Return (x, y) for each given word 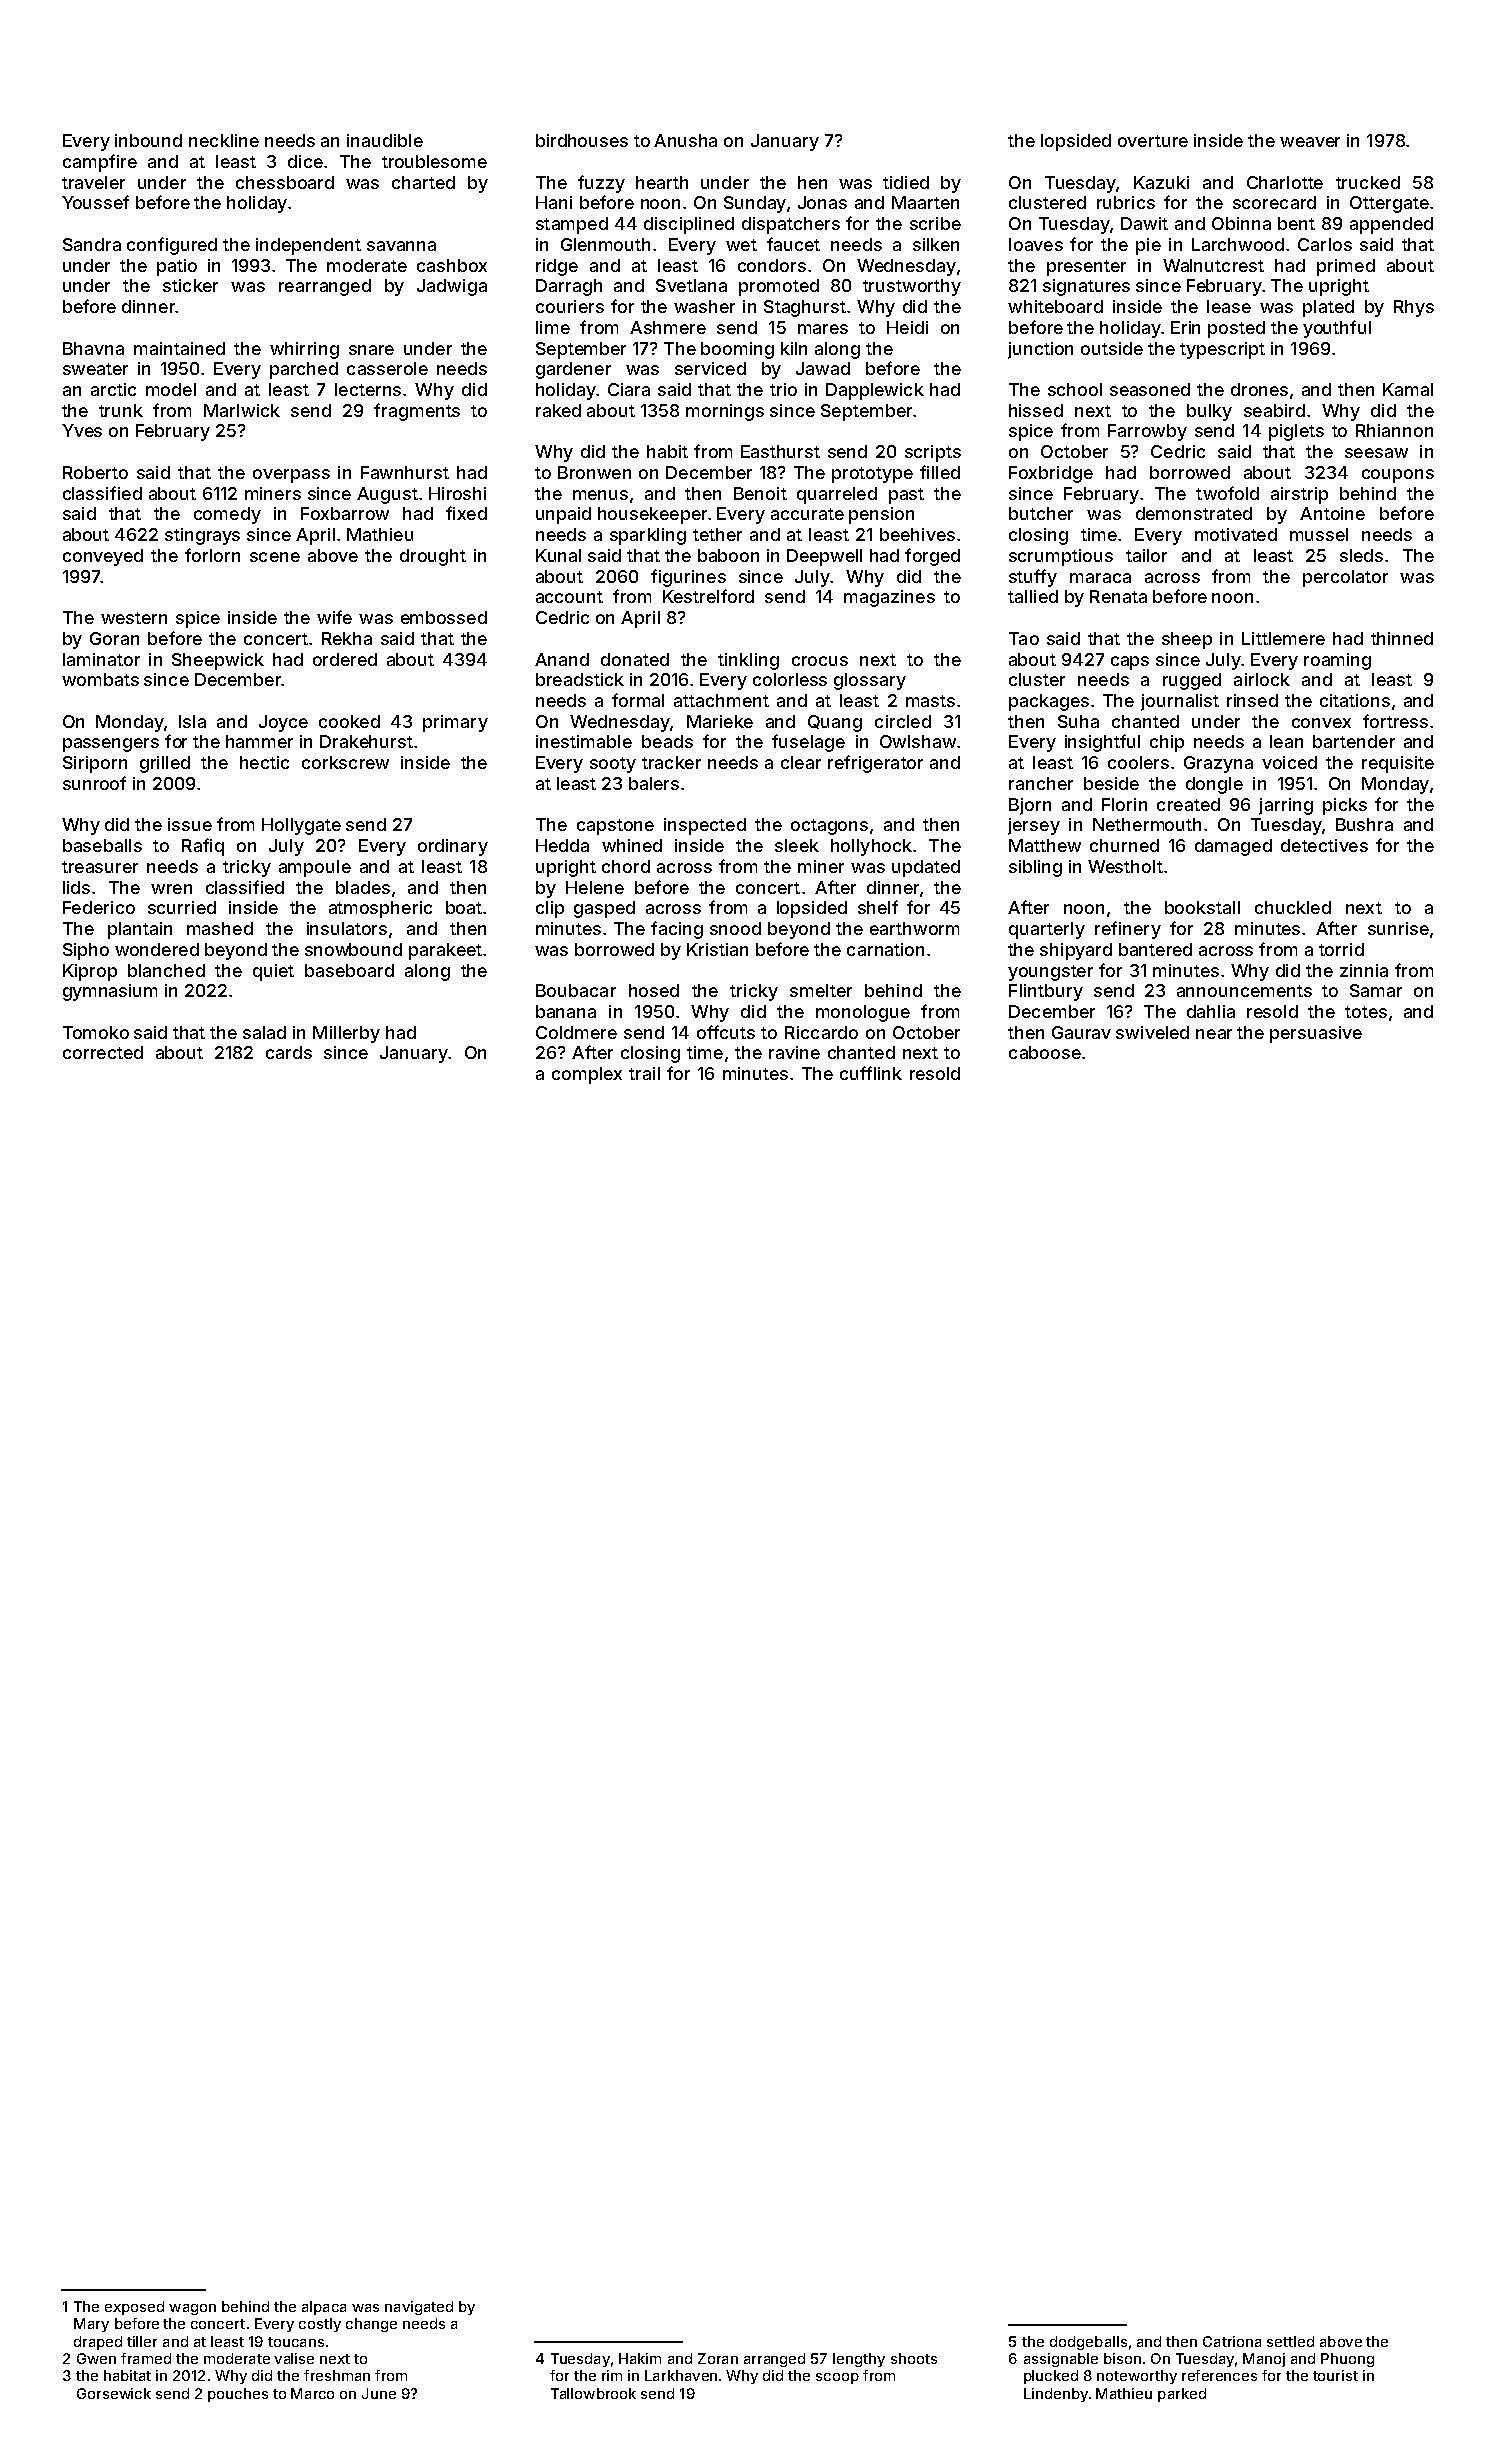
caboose (1045, 1052)
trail (644, 1073)
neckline (224, 140)
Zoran (718, 2358)
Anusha (685, 140)
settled (1290, 2341)
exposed (134, 2308)
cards (289, 1052)
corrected (103, 1052)
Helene (595, 887)
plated (1328, 308)
